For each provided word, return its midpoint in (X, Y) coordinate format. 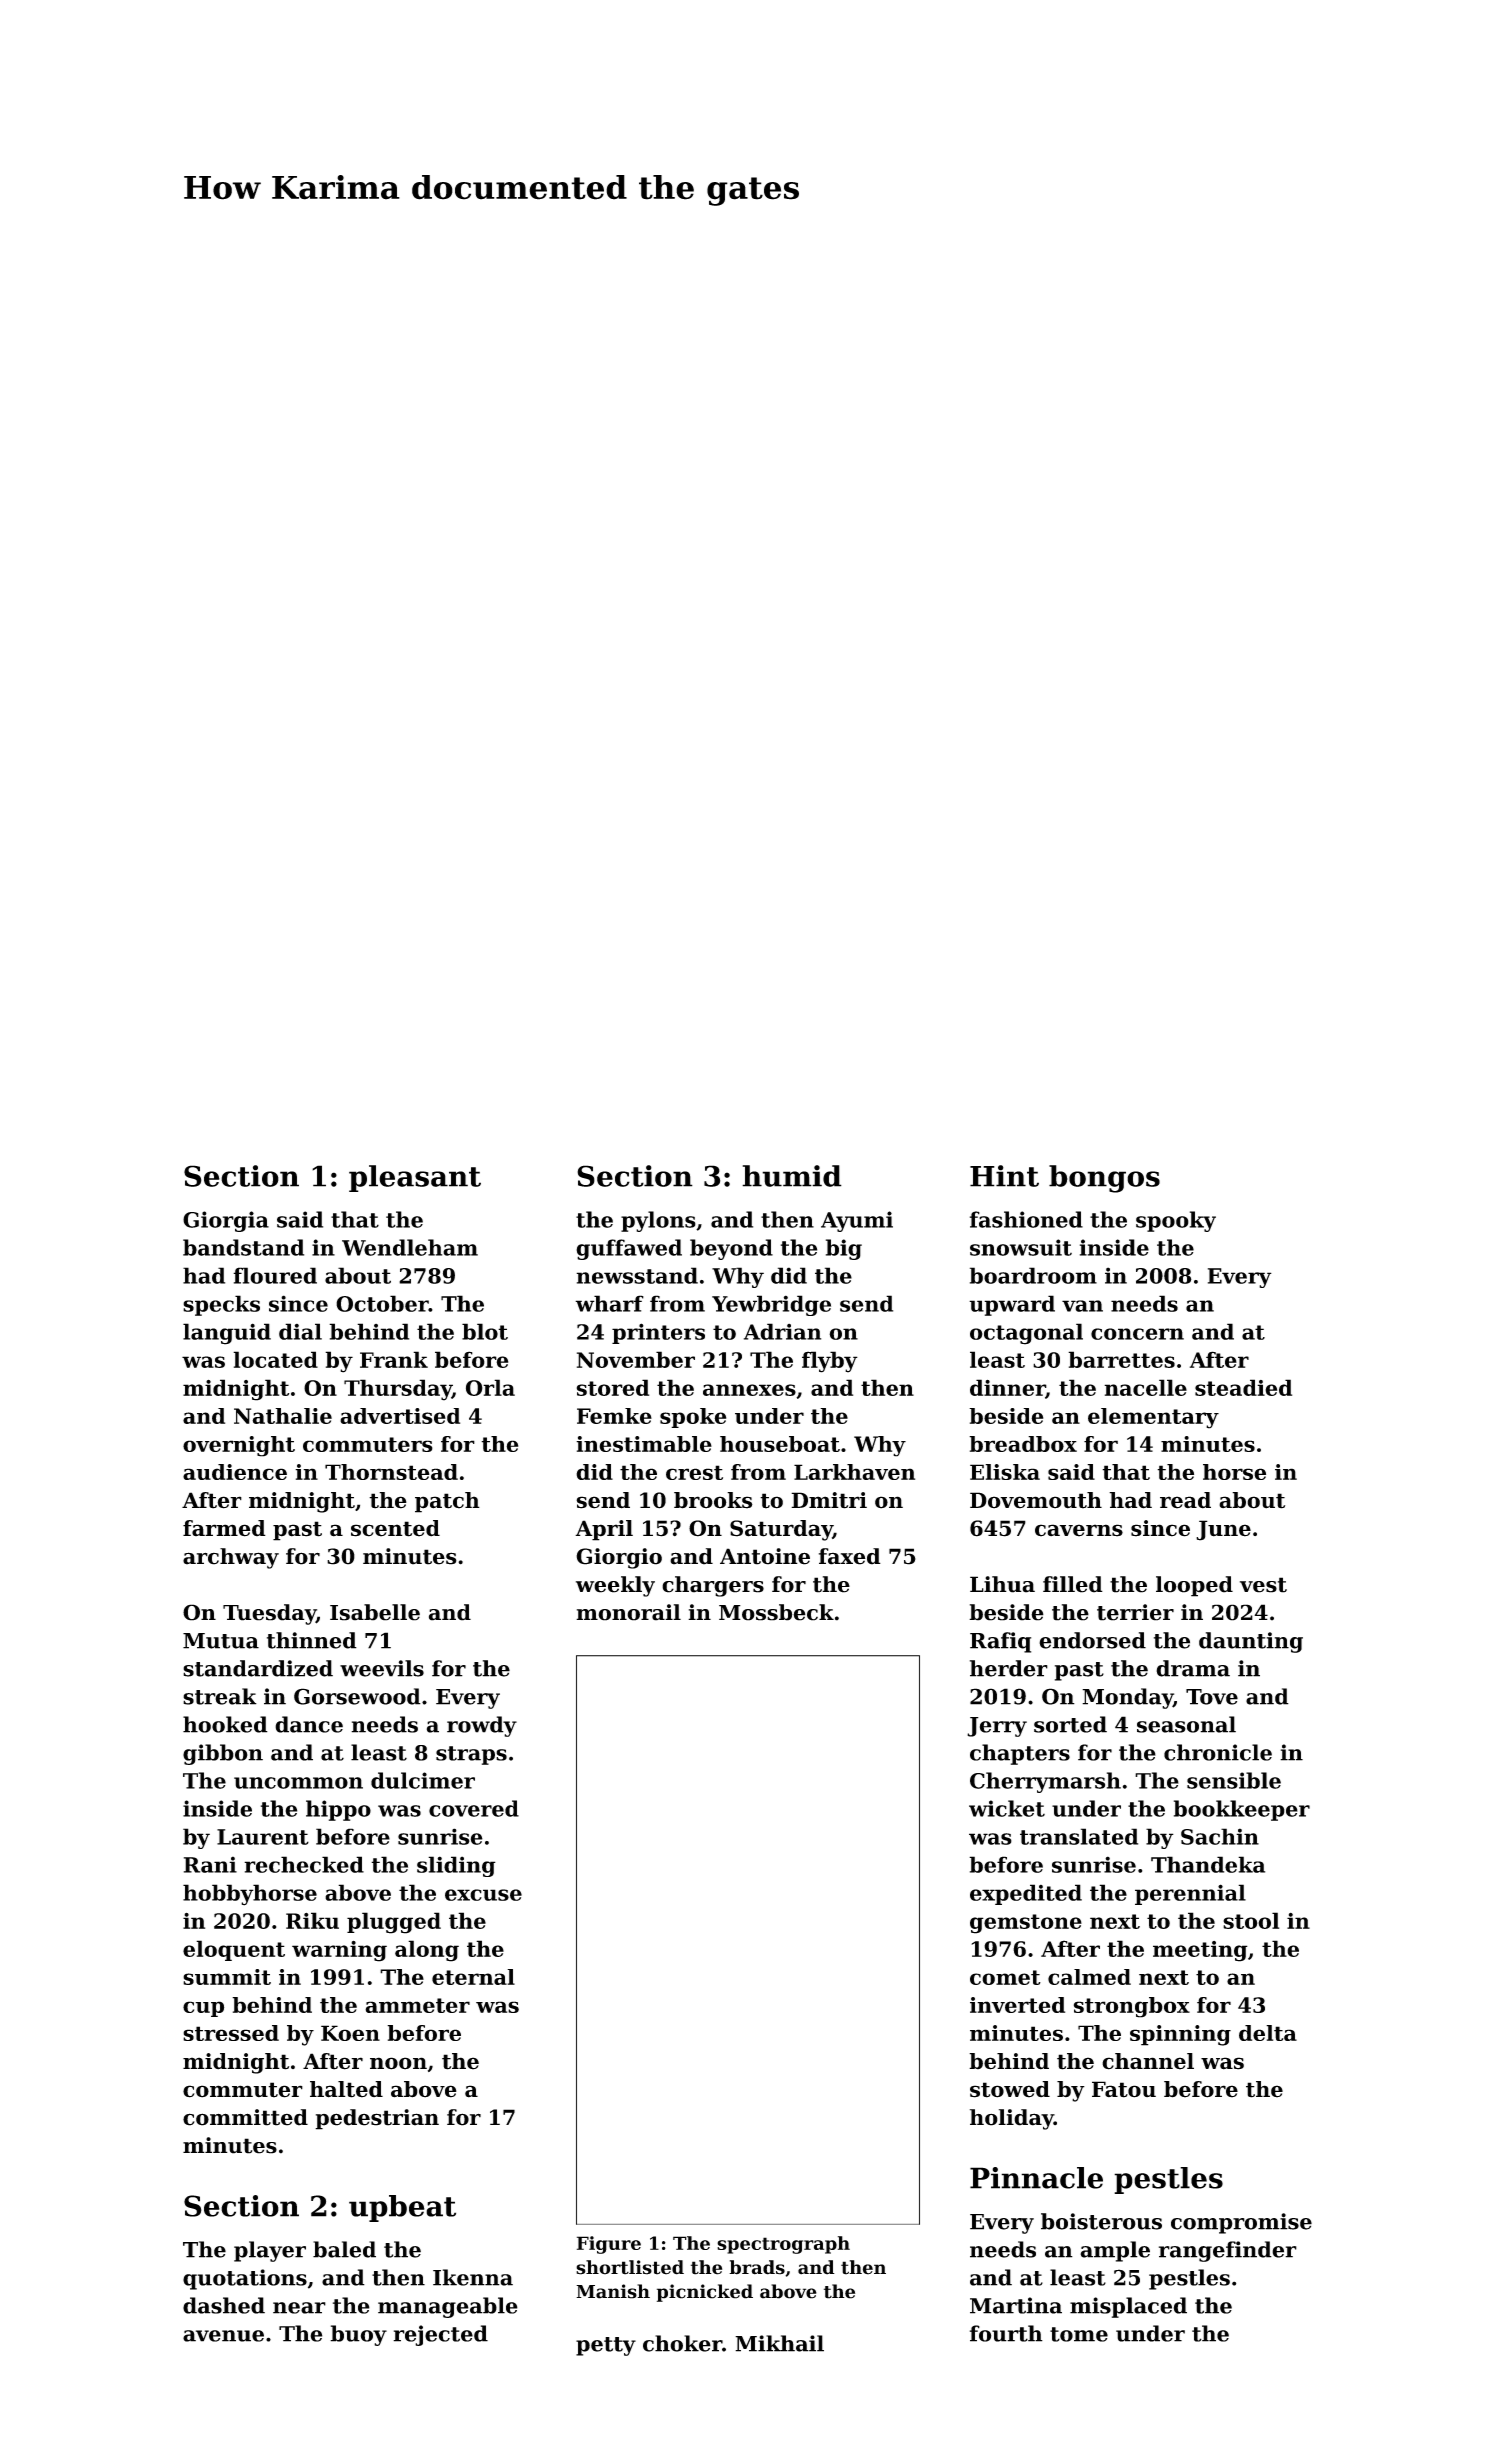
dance (309, 1724)
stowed (1010, 2089)
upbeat (402, 2208)
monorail (628, 1612)
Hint (1004, 1176)
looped (1194, 1586)
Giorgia (226, 1221)
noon (398, 2063)
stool (1251, 1920)
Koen (350, 2033)
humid (792, 1176)
